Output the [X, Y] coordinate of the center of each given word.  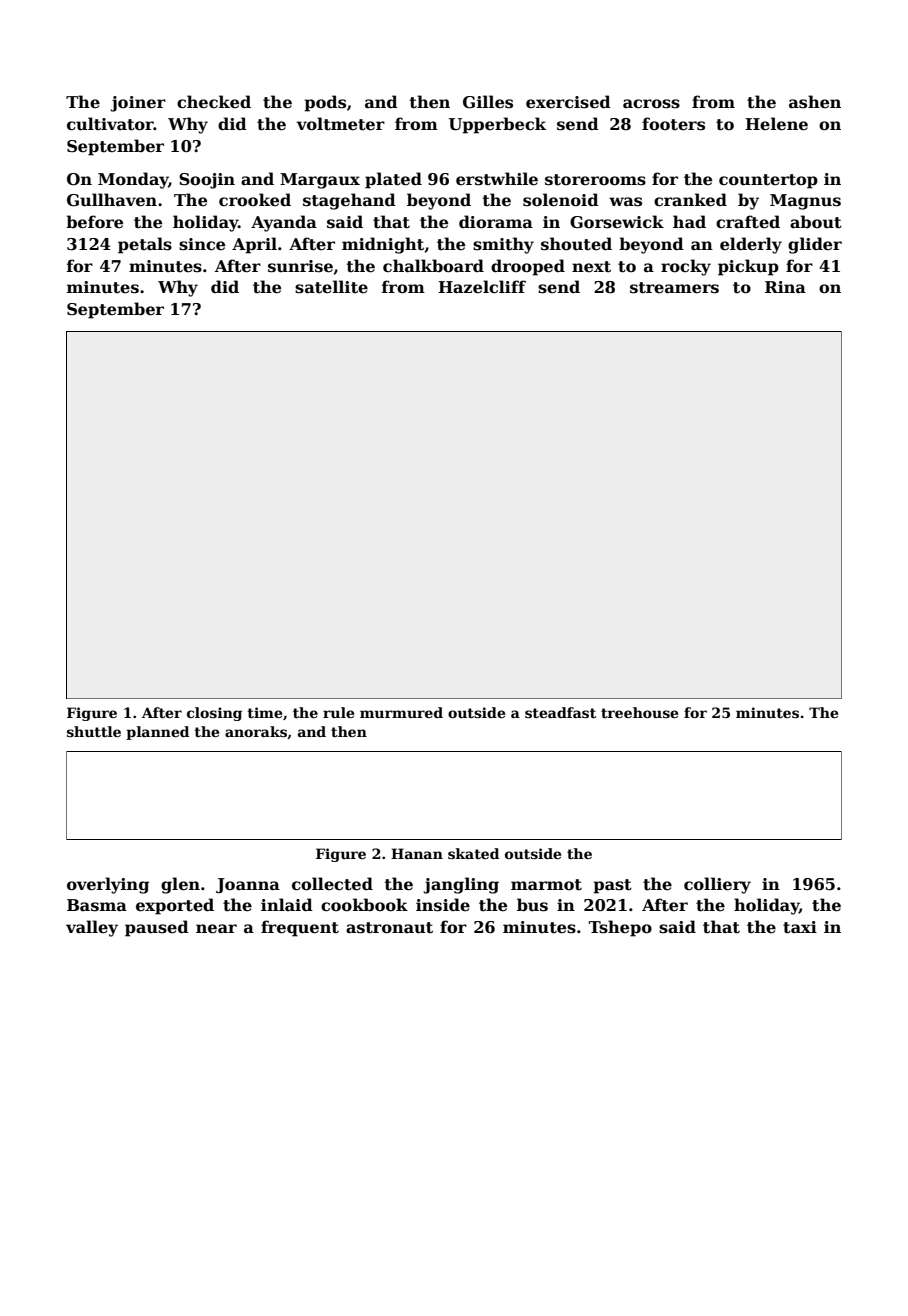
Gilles [488, 102]
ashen [815, 102]
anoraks [256, 731]
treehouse [639, 712]
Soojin [207, 181]
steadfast [560, 712]
